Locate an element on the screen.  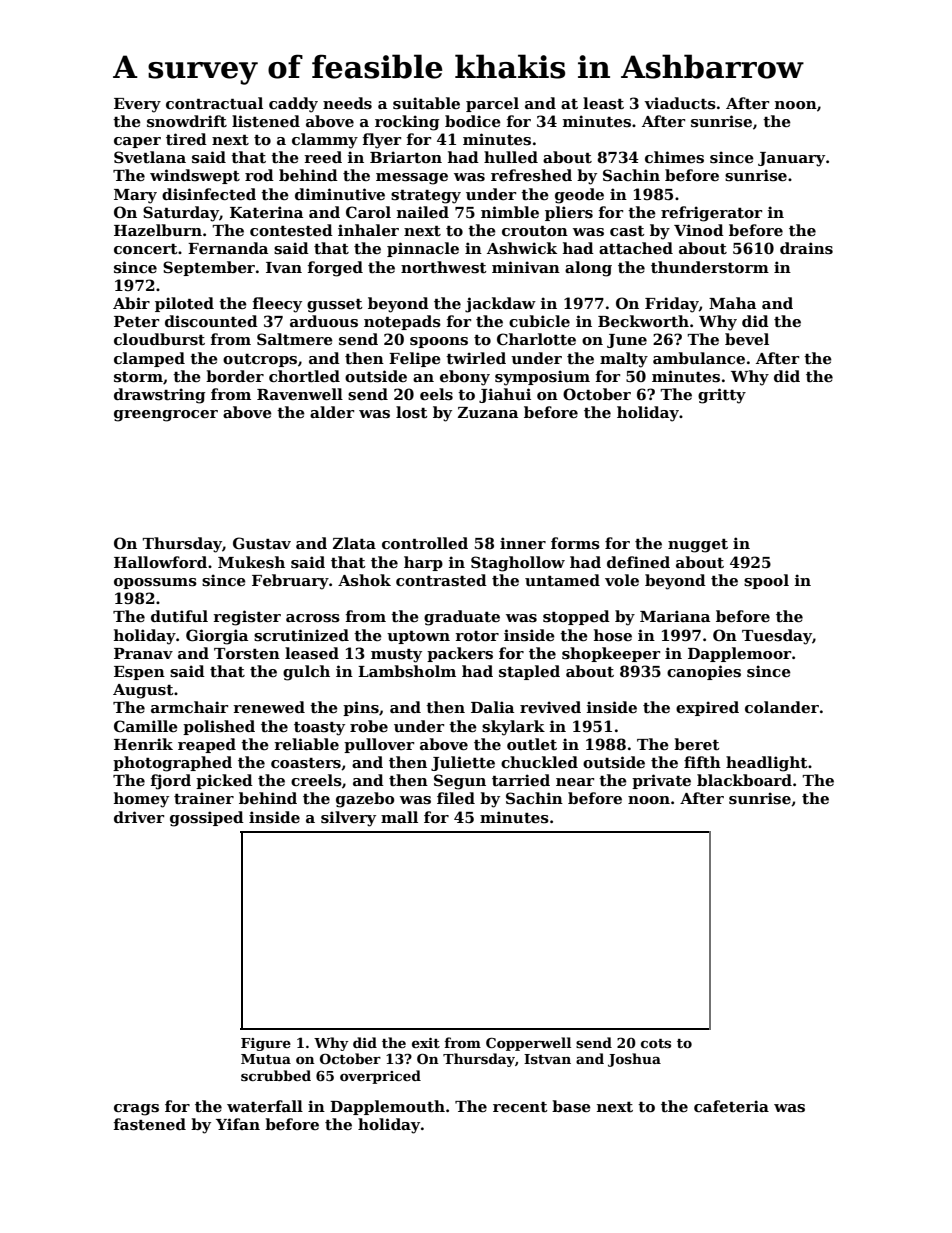
cots is located at coordinates (656, 1043).
